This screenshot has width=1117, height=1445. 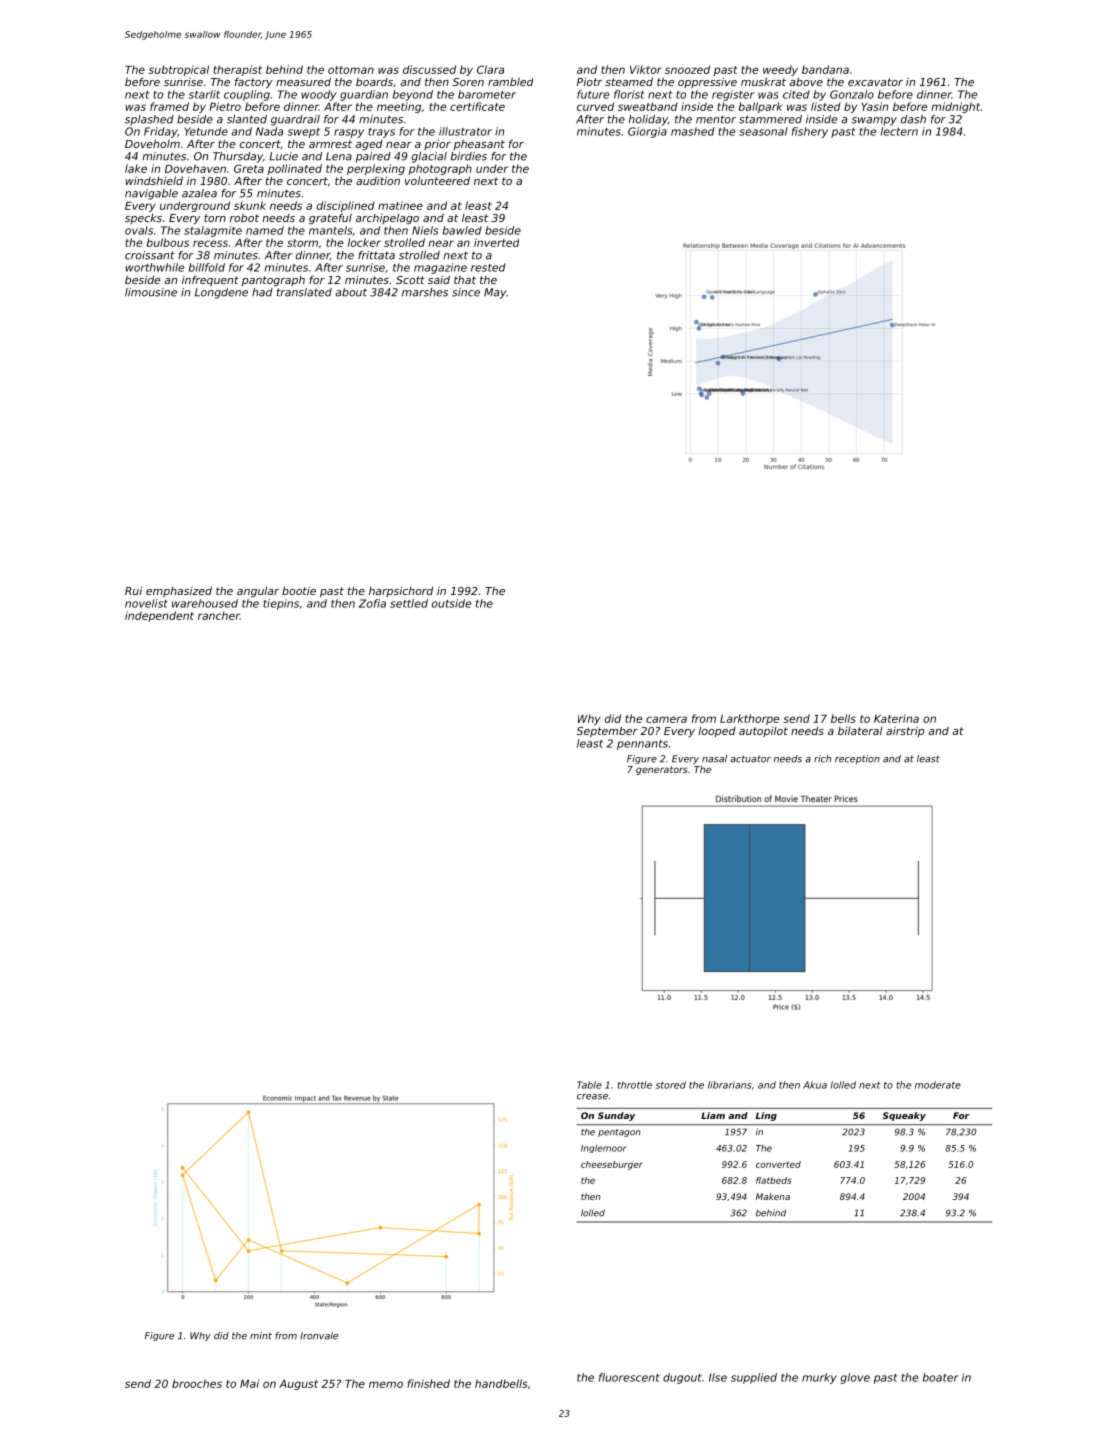 What do you see at coordinates (351, 292) in the screenshot?
I see `about` at bounding box center [351, 292].
